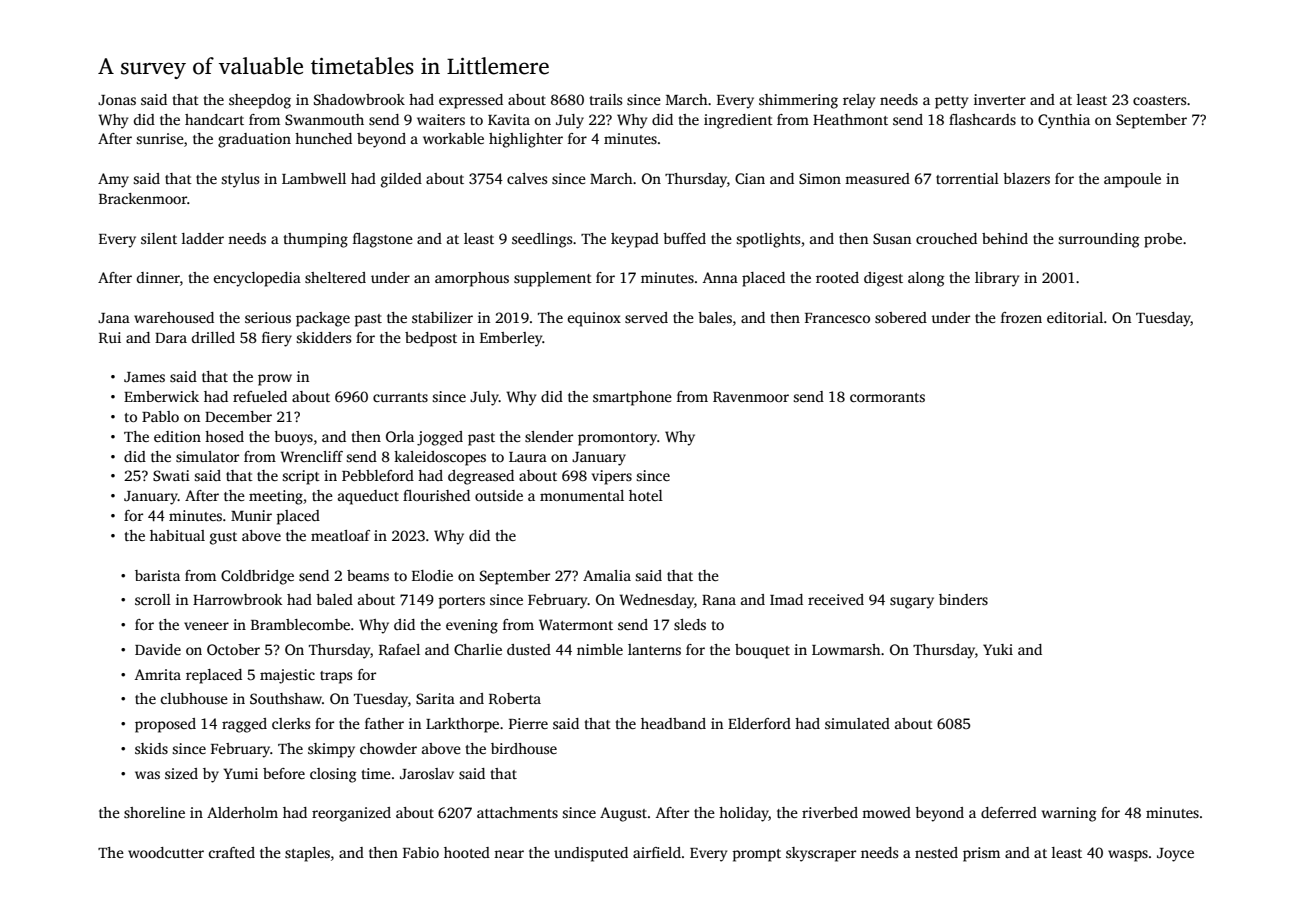  What do you see at coordinates (963, 599) in the document?
I see `binders` at bounding box center [963, 599].
